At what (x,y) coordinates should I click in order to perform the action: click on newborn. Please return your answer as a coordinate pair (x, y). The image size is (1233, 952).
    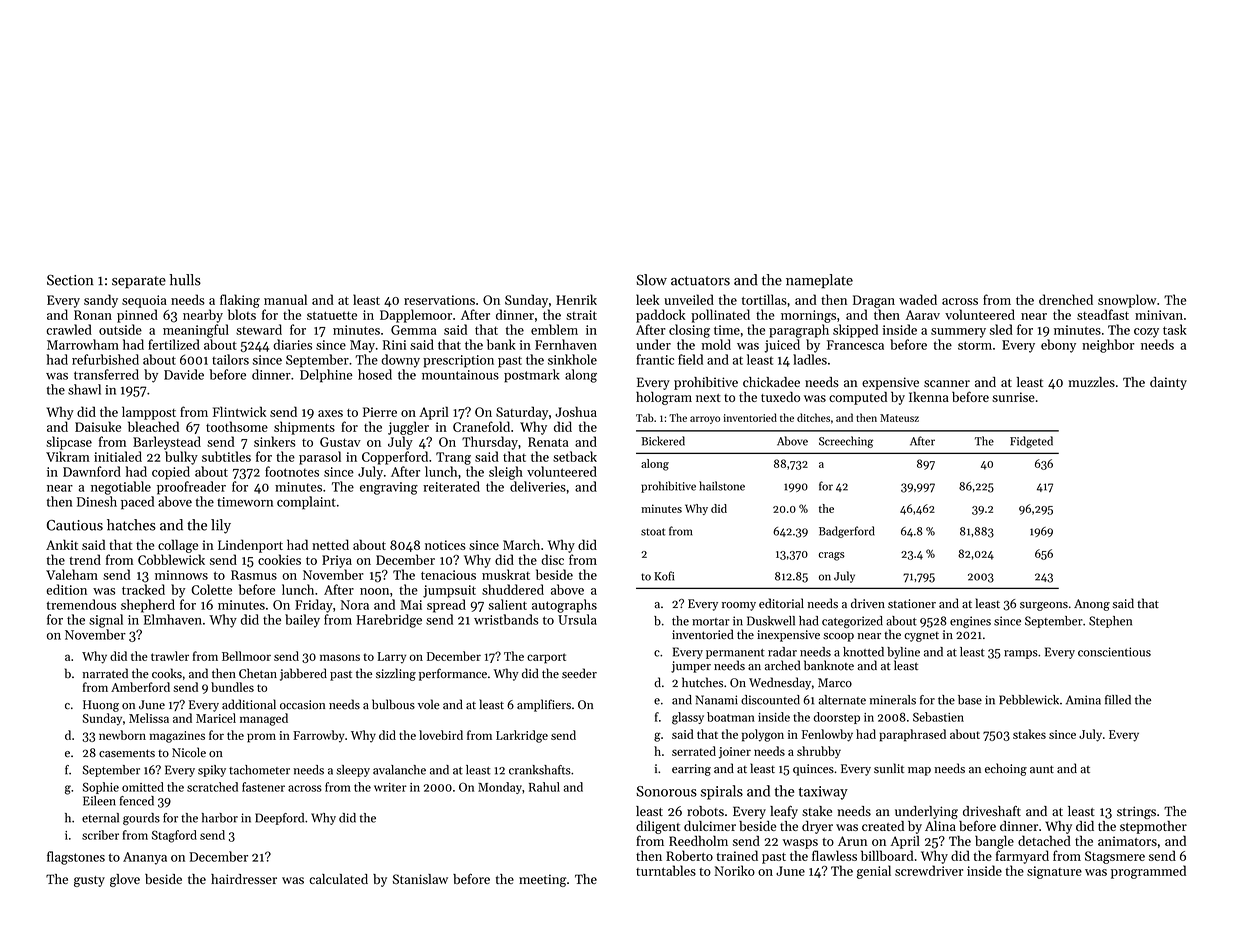
    Looking at the image, I should click on (122, 735).
